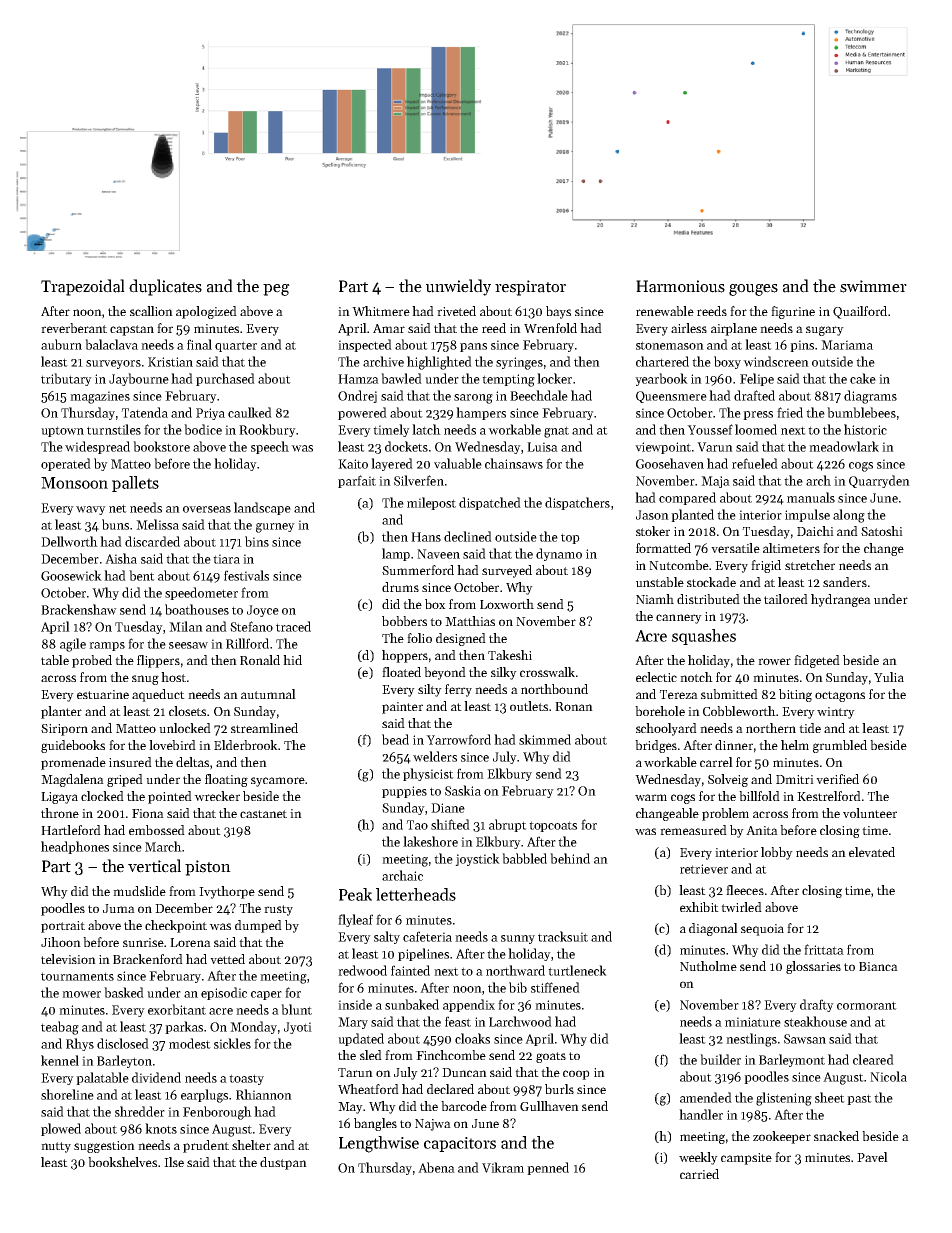  What do you see at coordinates (563, 936) in the screenshot?
I see `tracksuit` at bounding box center [563, 936].
